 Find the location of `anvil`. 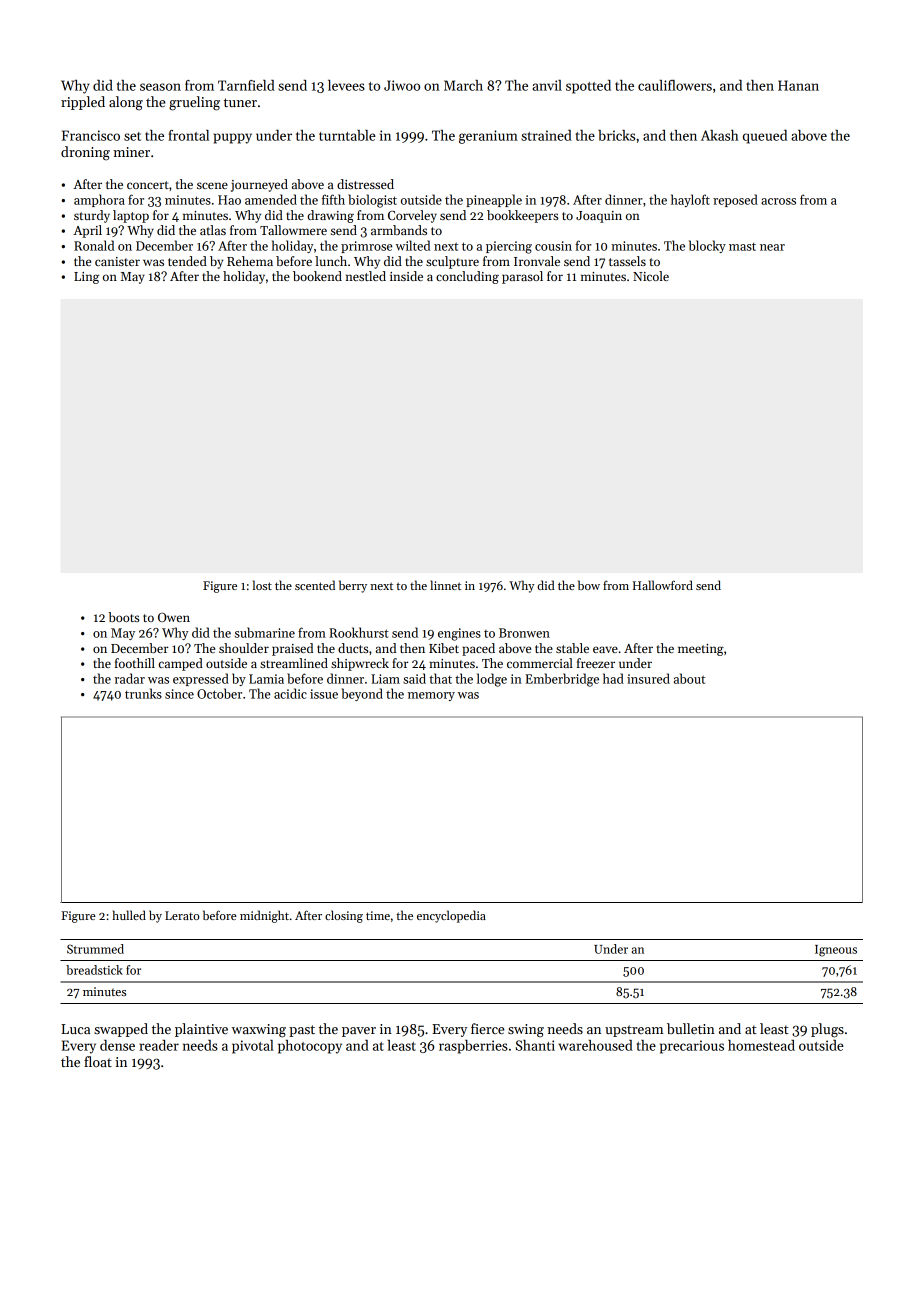

anvil is located at coordinates (547, 85).
